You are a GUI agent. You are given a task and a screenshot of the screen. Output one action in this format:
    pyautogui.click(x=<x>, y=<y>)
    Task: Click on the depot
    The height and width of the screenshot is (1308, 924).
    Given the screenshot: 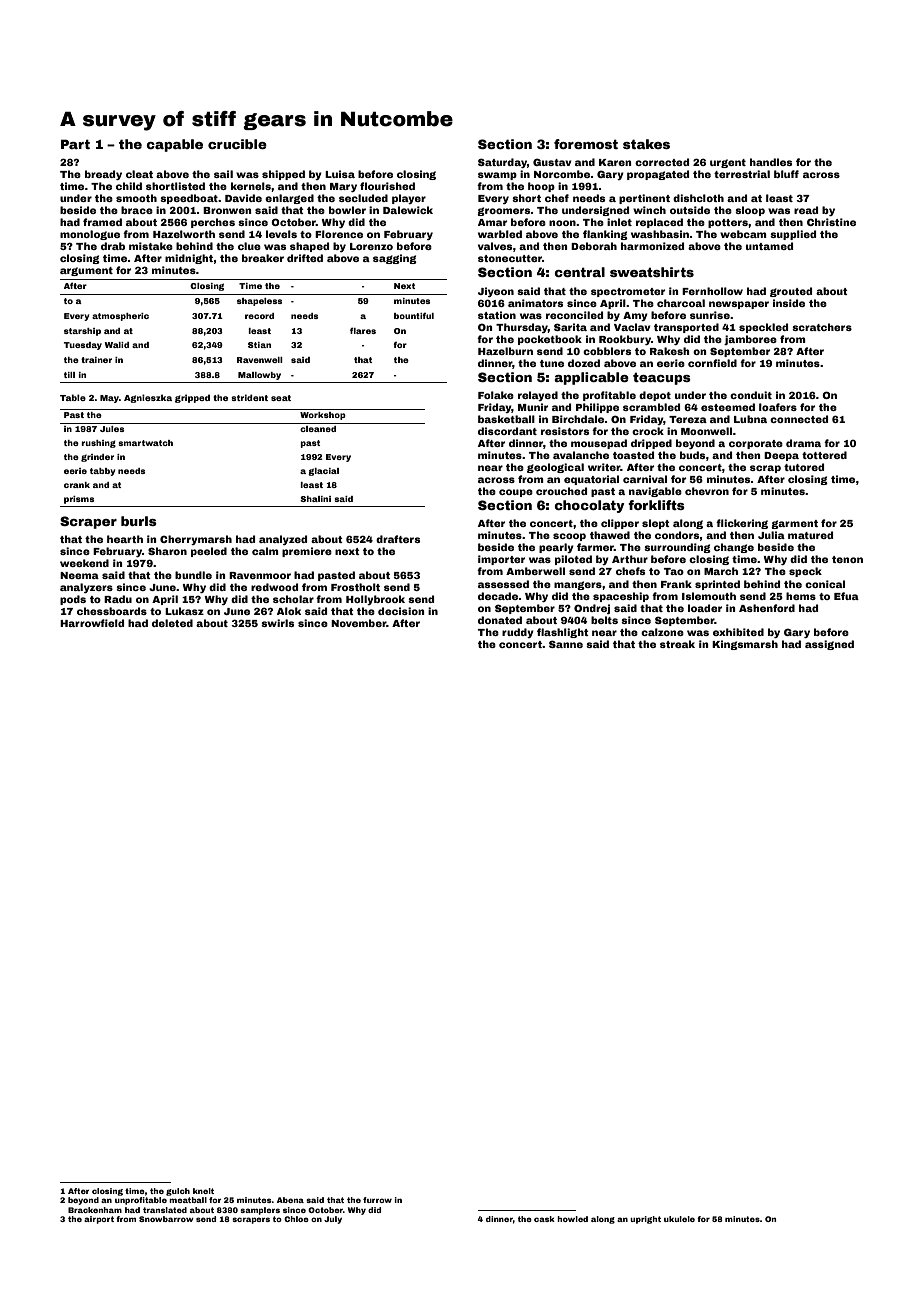 What is the action you would take?
    pyautogui.click(x=655, y=396)
